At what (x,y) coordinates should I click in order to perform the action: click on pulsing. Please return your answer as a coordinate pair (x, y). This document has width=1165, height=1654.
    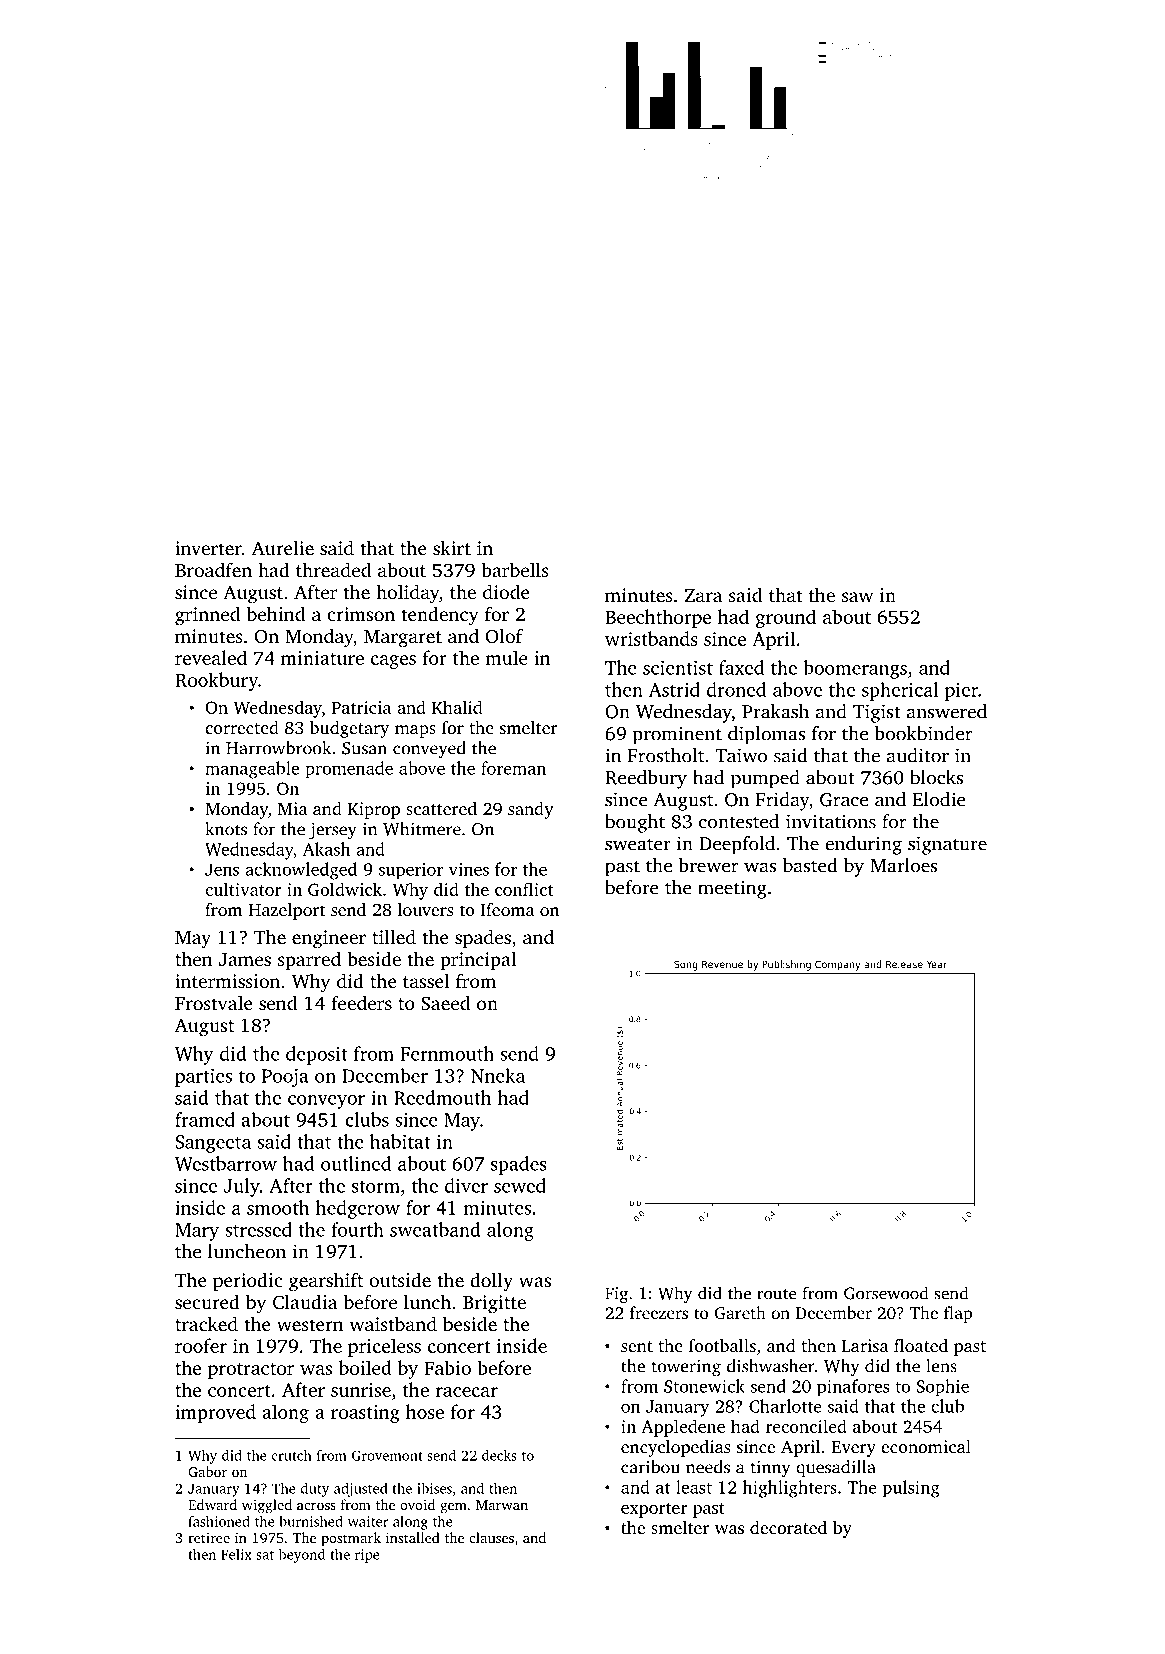
    Looking at the image, I should click on (911, 1489).
